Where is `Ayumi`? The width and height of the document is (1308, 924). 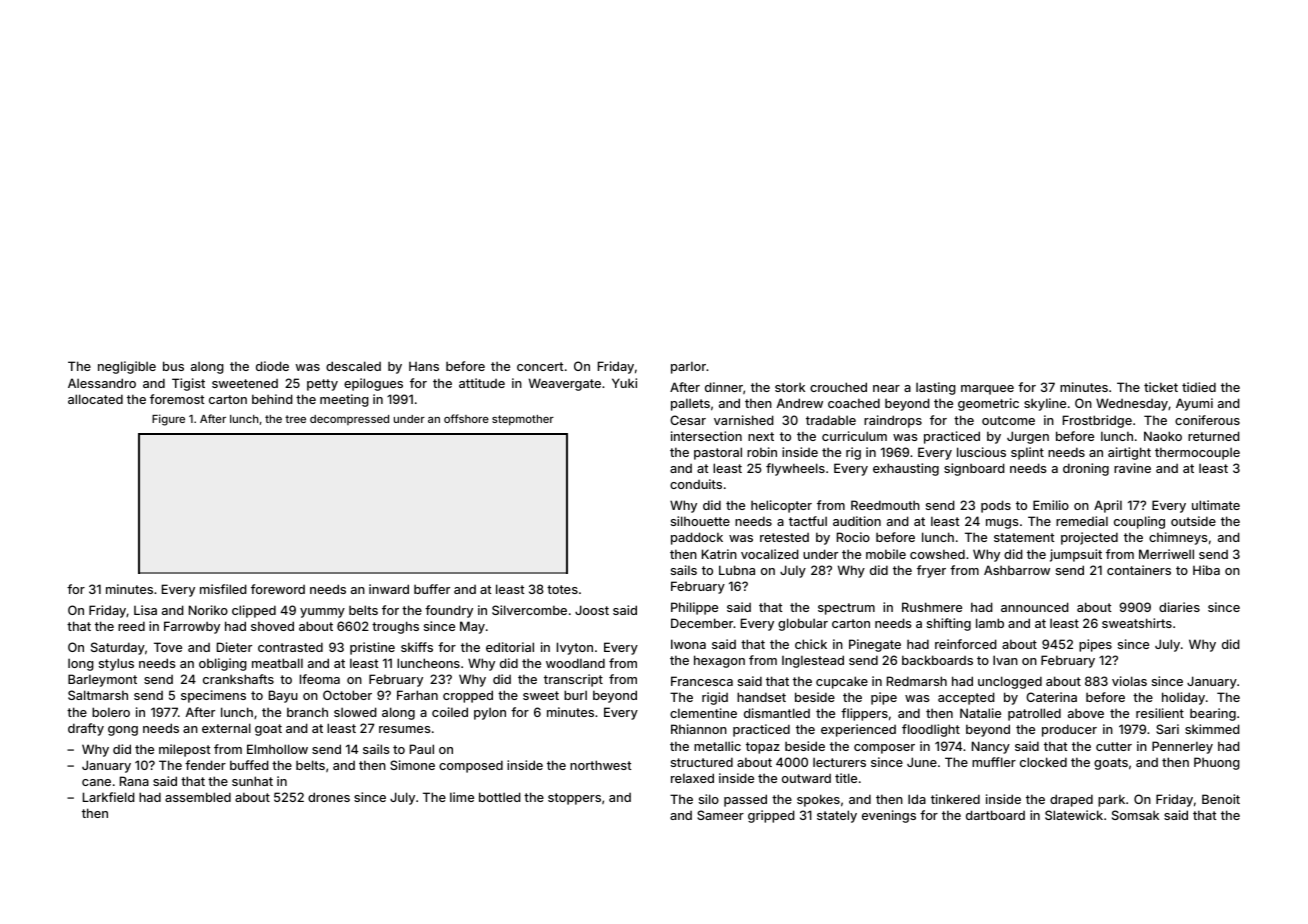 Ayumi is located at coordinates (1194, 404).
